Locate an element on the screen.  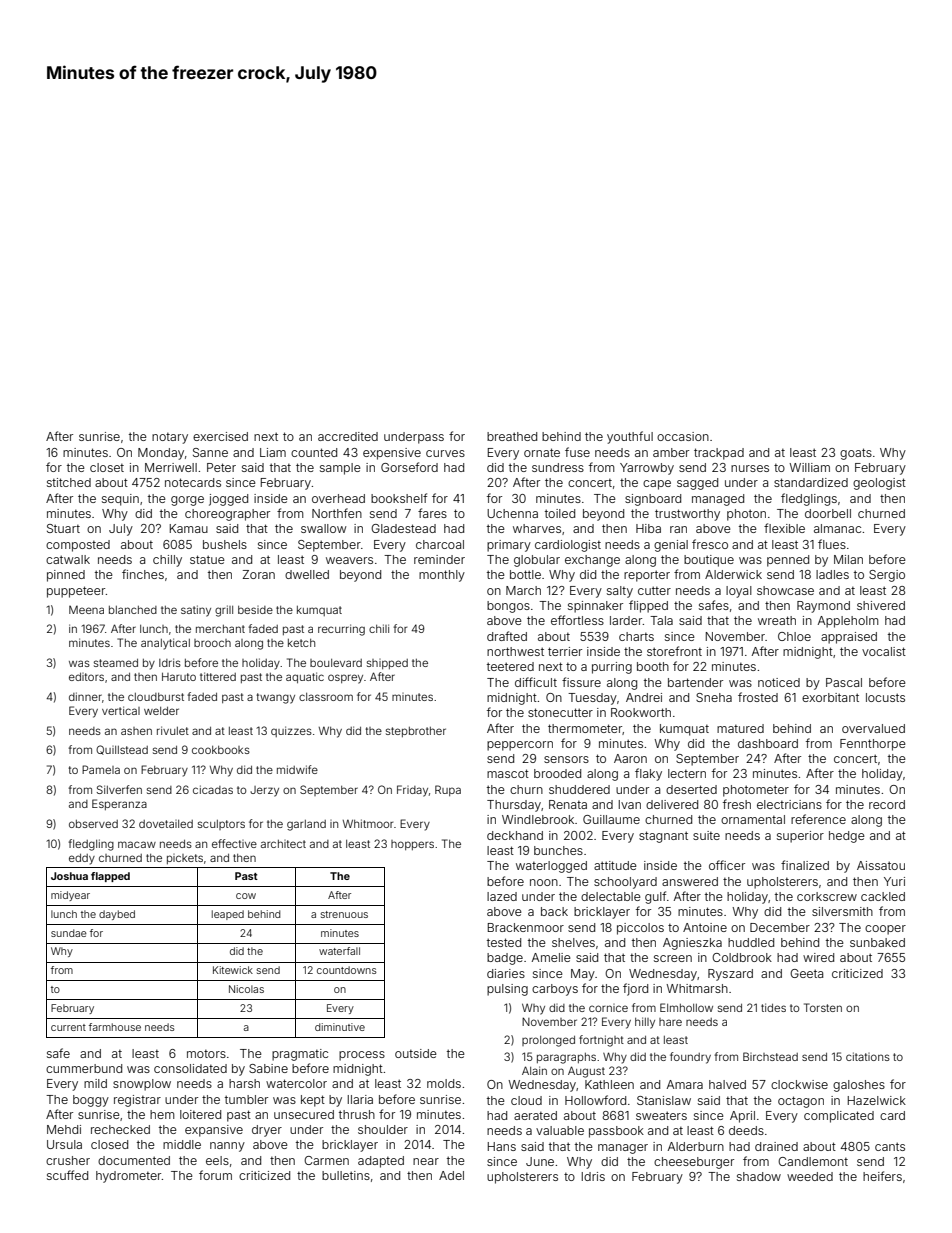
wired is located at coordinates (818, 957).
